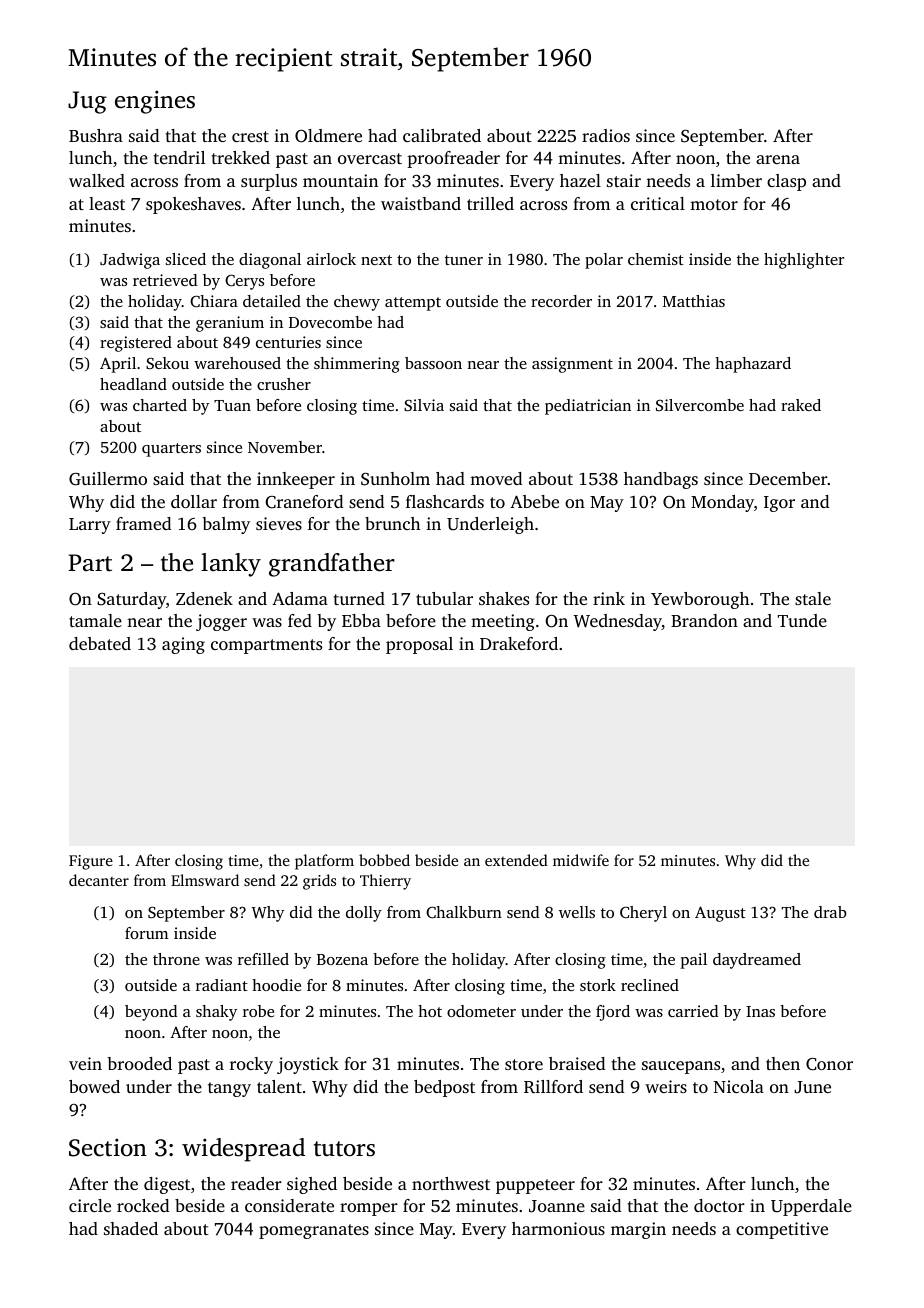  What do you see at coordinates (577, 912) in the screenshot?
I see `wells` at bounding box center [577, 912].
